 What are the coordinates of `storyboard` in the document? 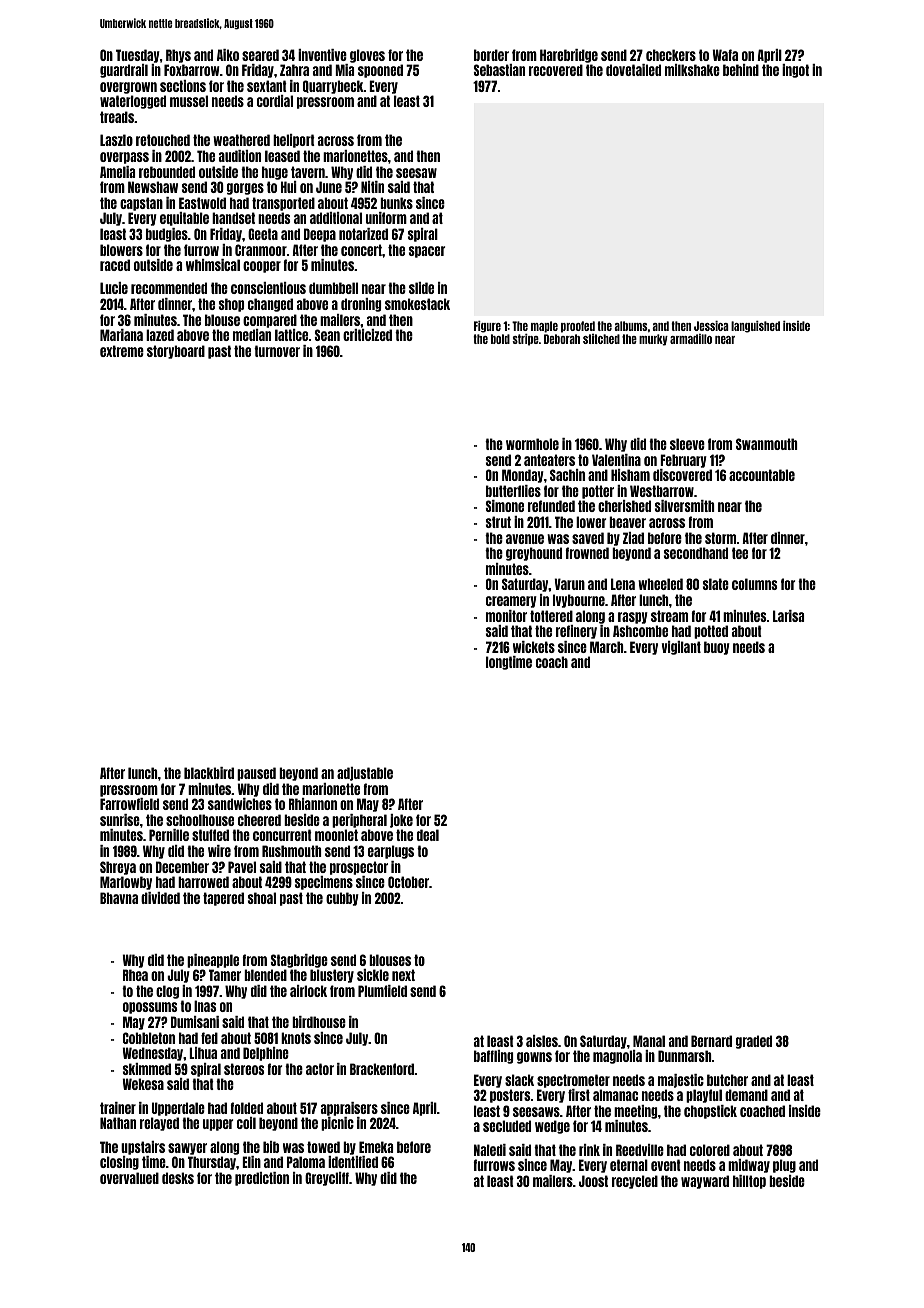 It's located at (176, 352).
